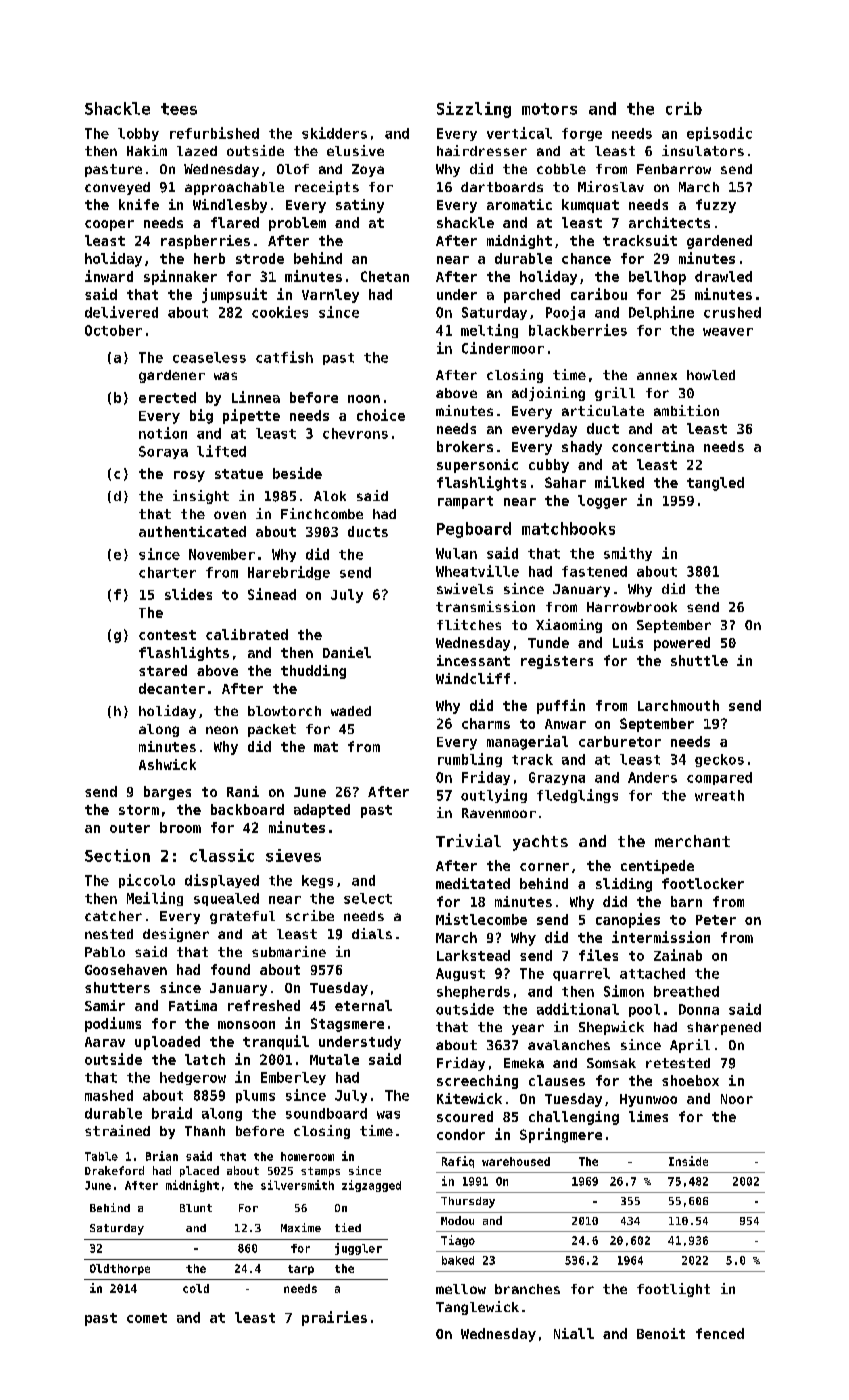 The height and width of the image is (1400, 849). Describe the element at coordinates (179, 109) in the image. I see `tees` at that location.
